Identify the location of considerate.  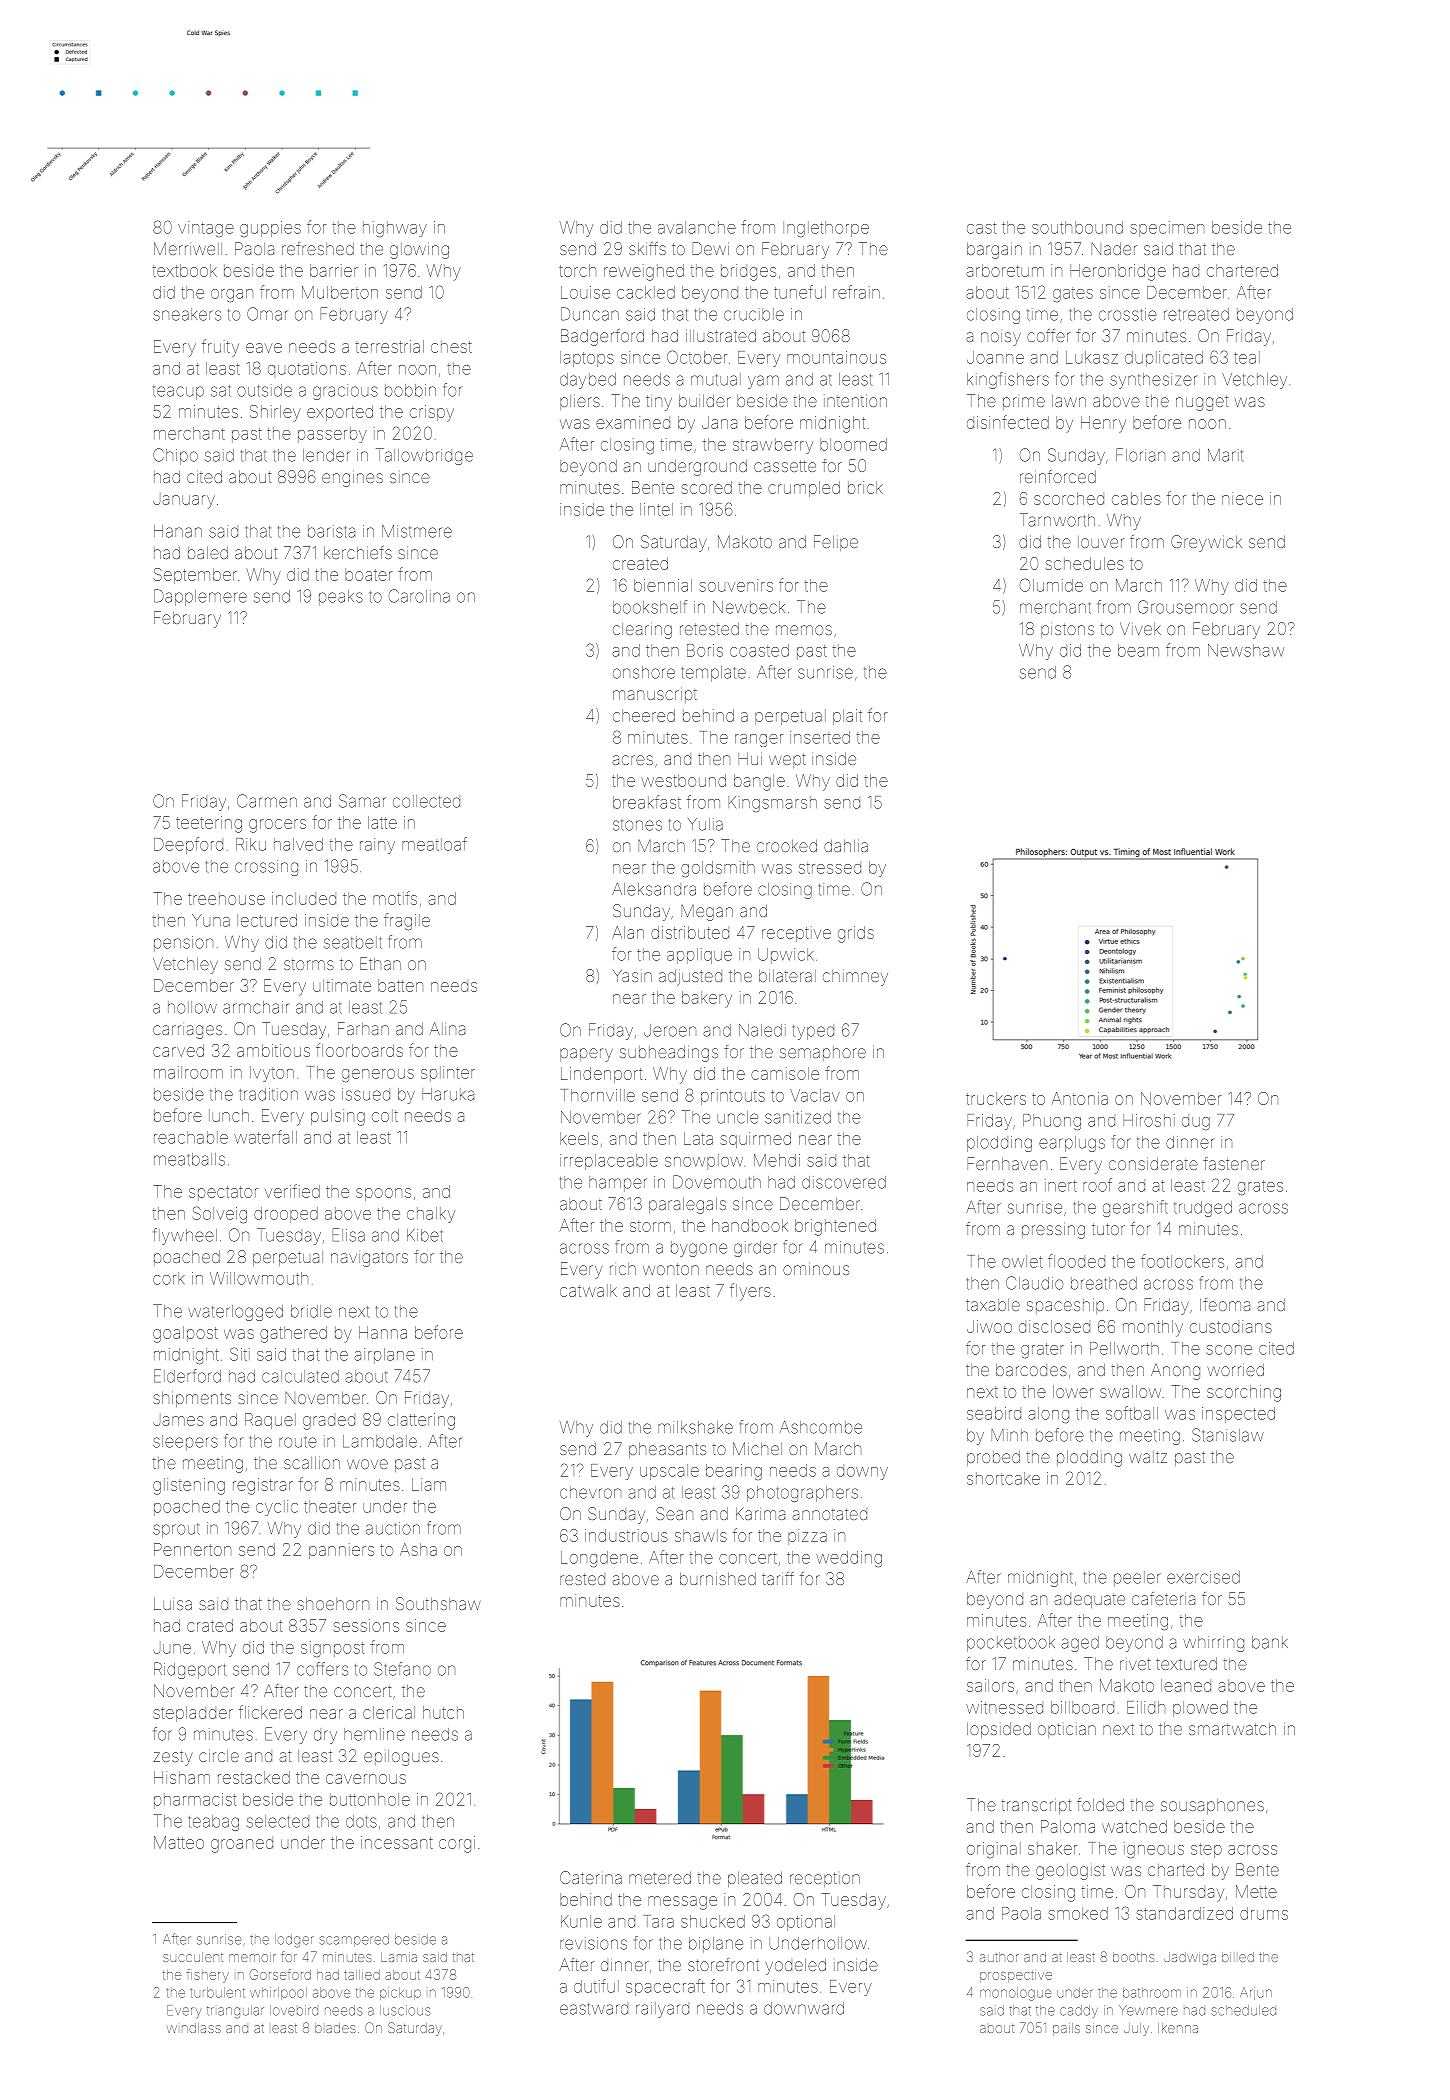
(1153, 1163).
